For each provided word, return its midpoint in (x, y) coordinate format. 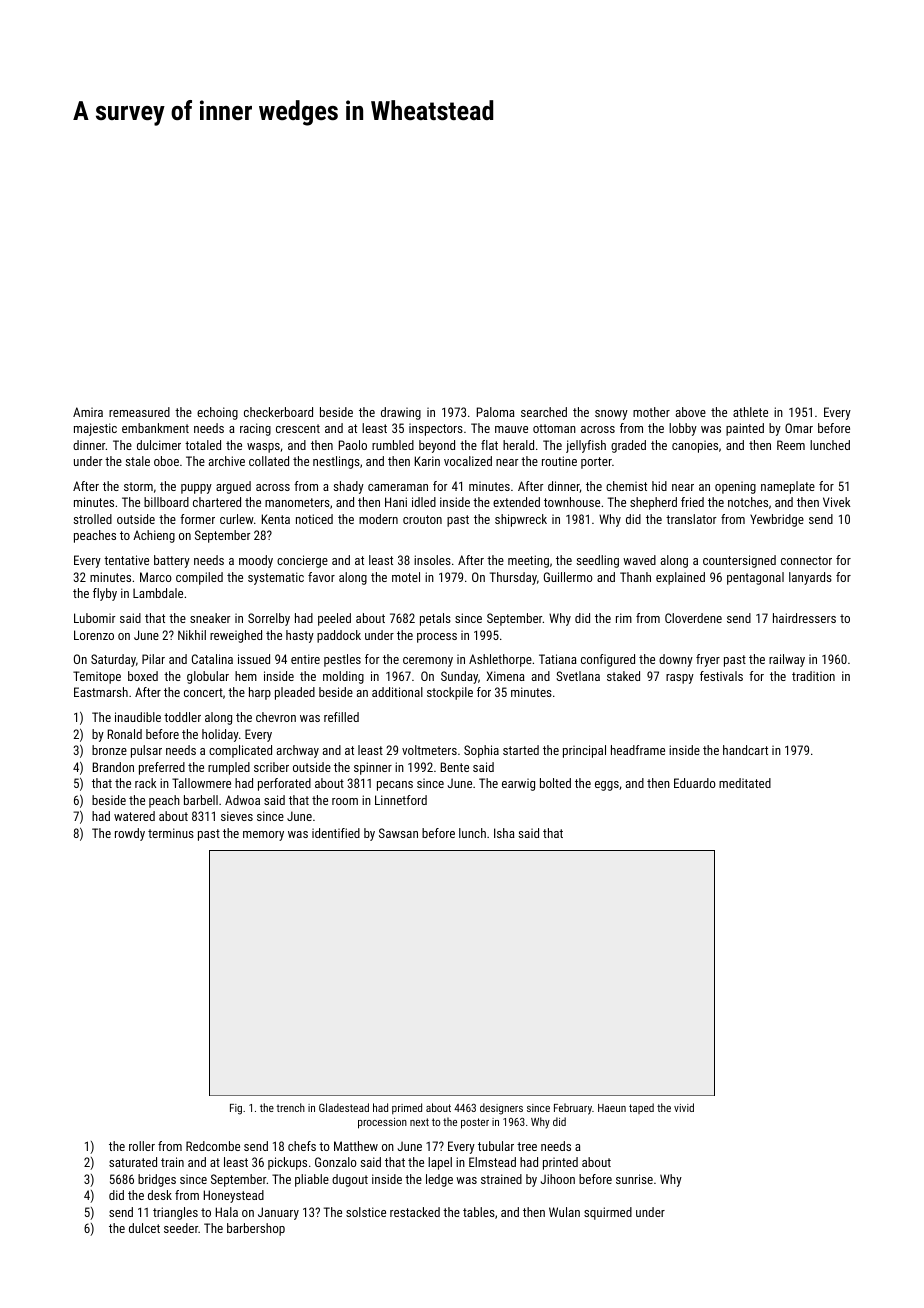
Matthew (356, 1146)
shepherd (653, 503)
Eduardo (695, 783)
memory (263, 836)
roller (142, 1146)
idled (424, 502)
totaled (203, 445)
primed (407, 1108)
